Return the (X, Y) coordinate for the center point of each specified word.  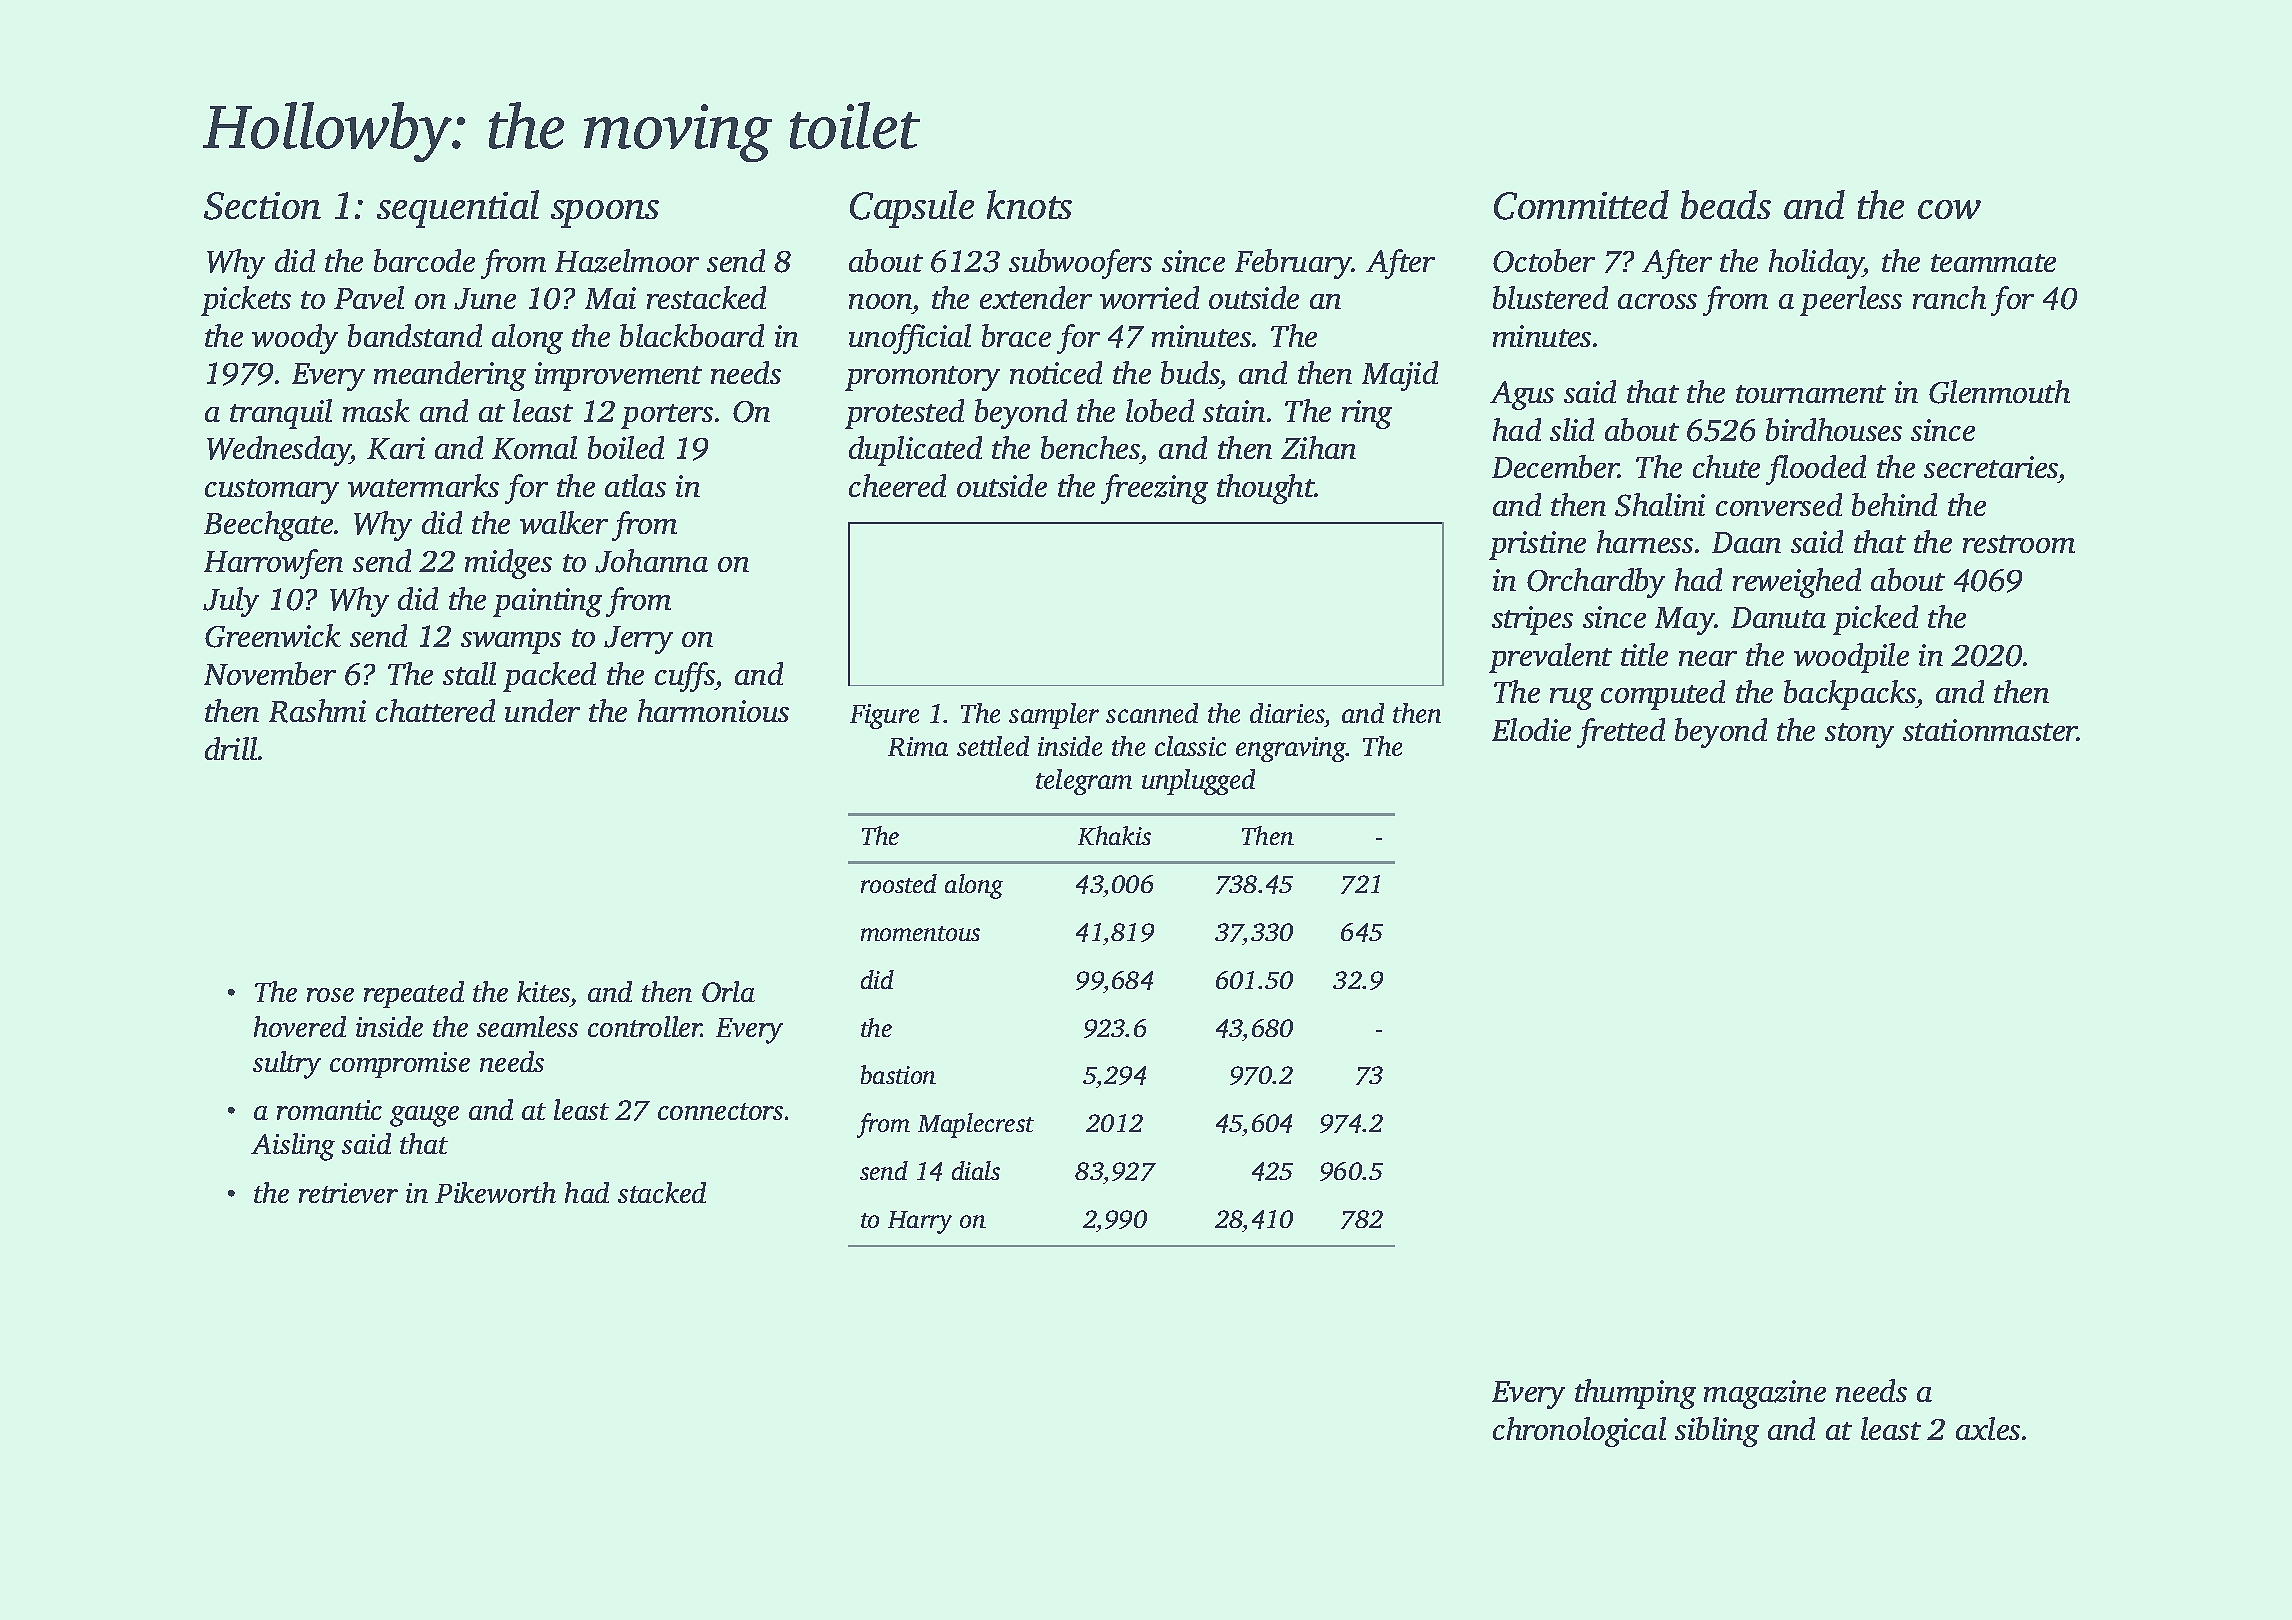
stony (1859, 735)
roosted (899, 883)
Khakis (1114, 835)
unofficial (910, 339)
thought (1266, 489)
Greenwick (273, 636)
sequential (458, 209)
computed (1663, 695)
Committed (1581, 205)
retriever (348, 1193)
